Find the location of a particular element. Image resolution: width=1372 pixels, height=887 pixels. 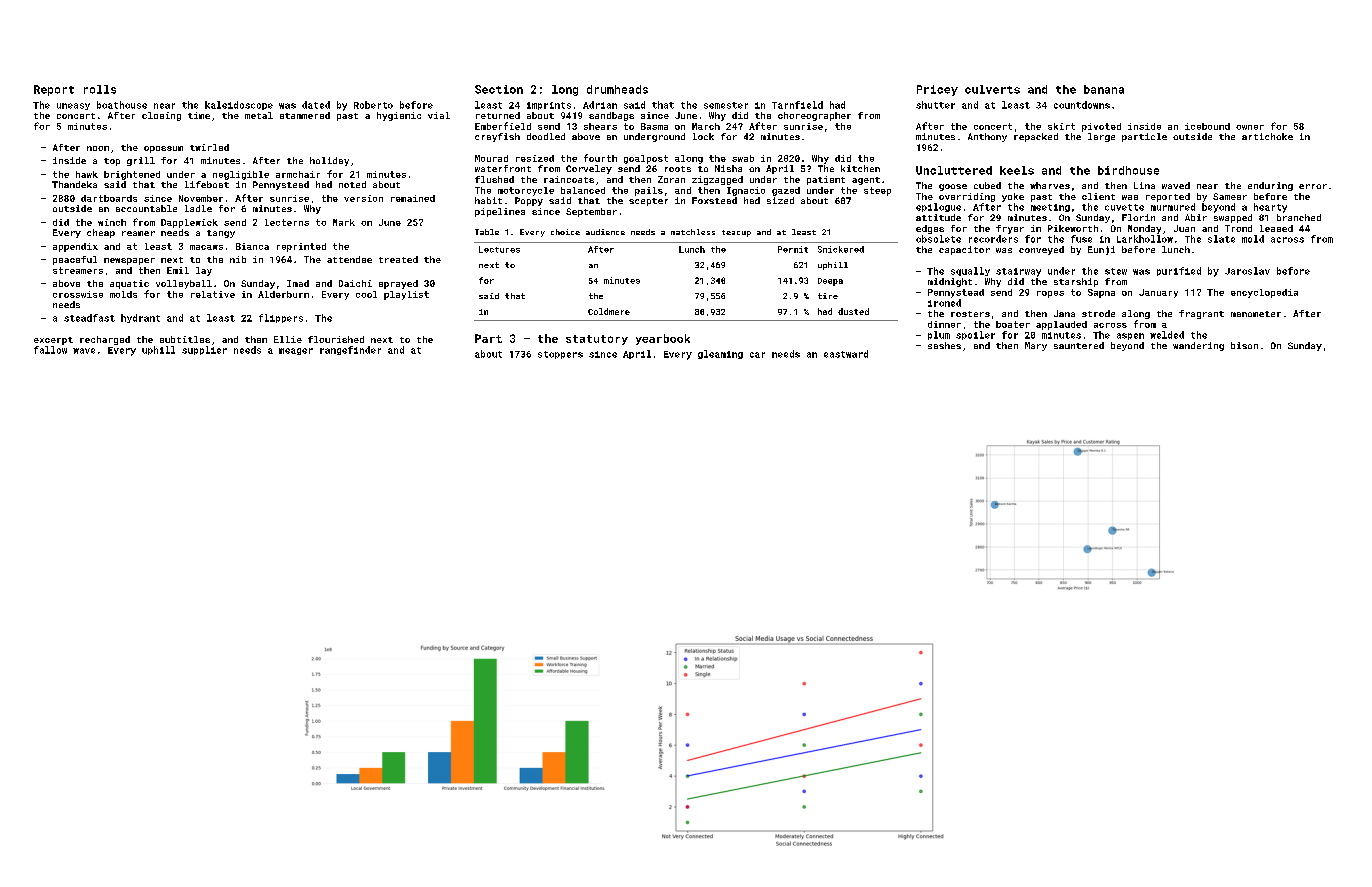

twirled is located at coordinates (209, 147).
